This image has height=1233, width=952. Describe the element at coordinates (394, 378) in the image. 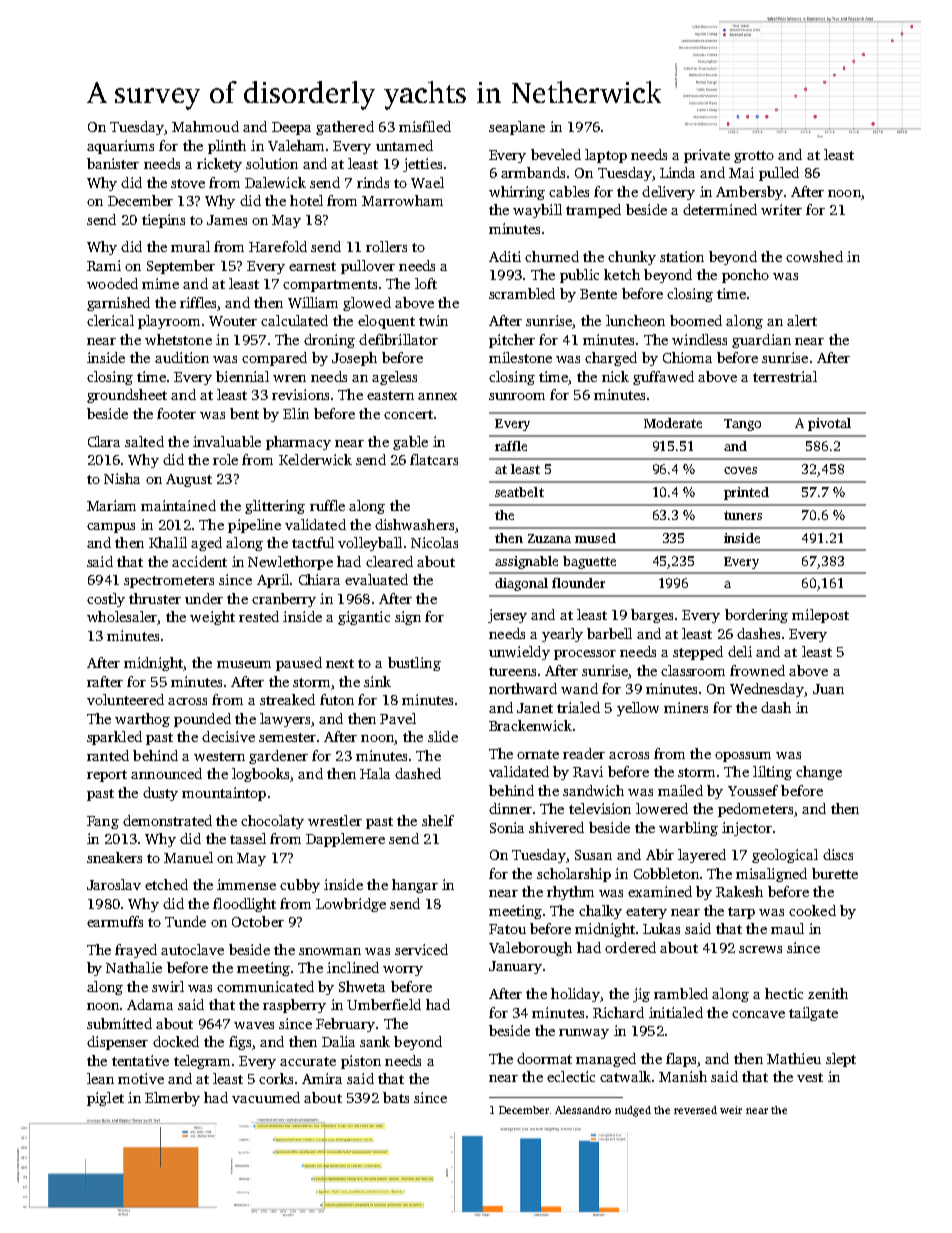

I see `ageless` at that location.
